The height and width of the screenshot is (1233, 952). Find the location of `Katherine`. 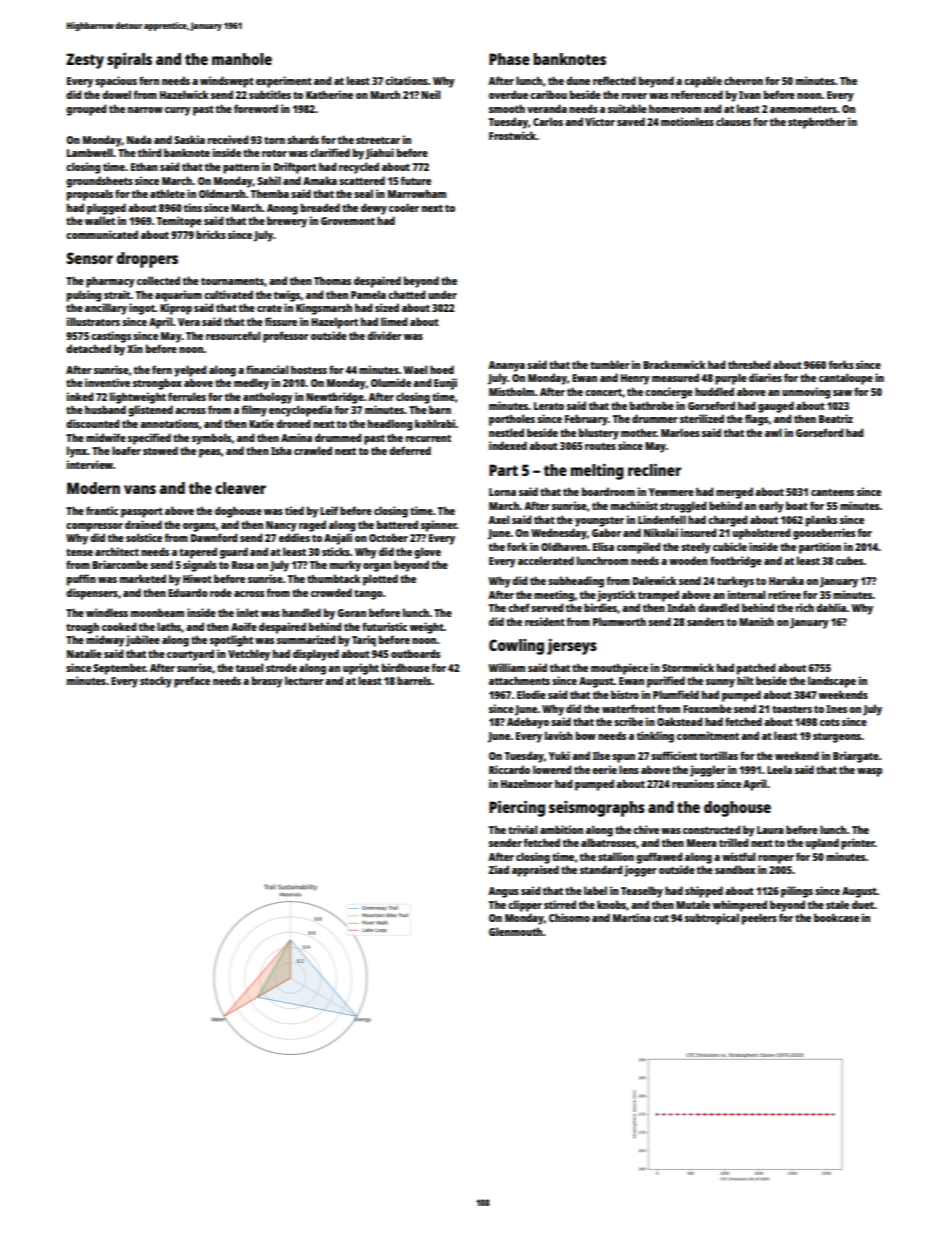

Katherine is located at coordinates (329, 94).
